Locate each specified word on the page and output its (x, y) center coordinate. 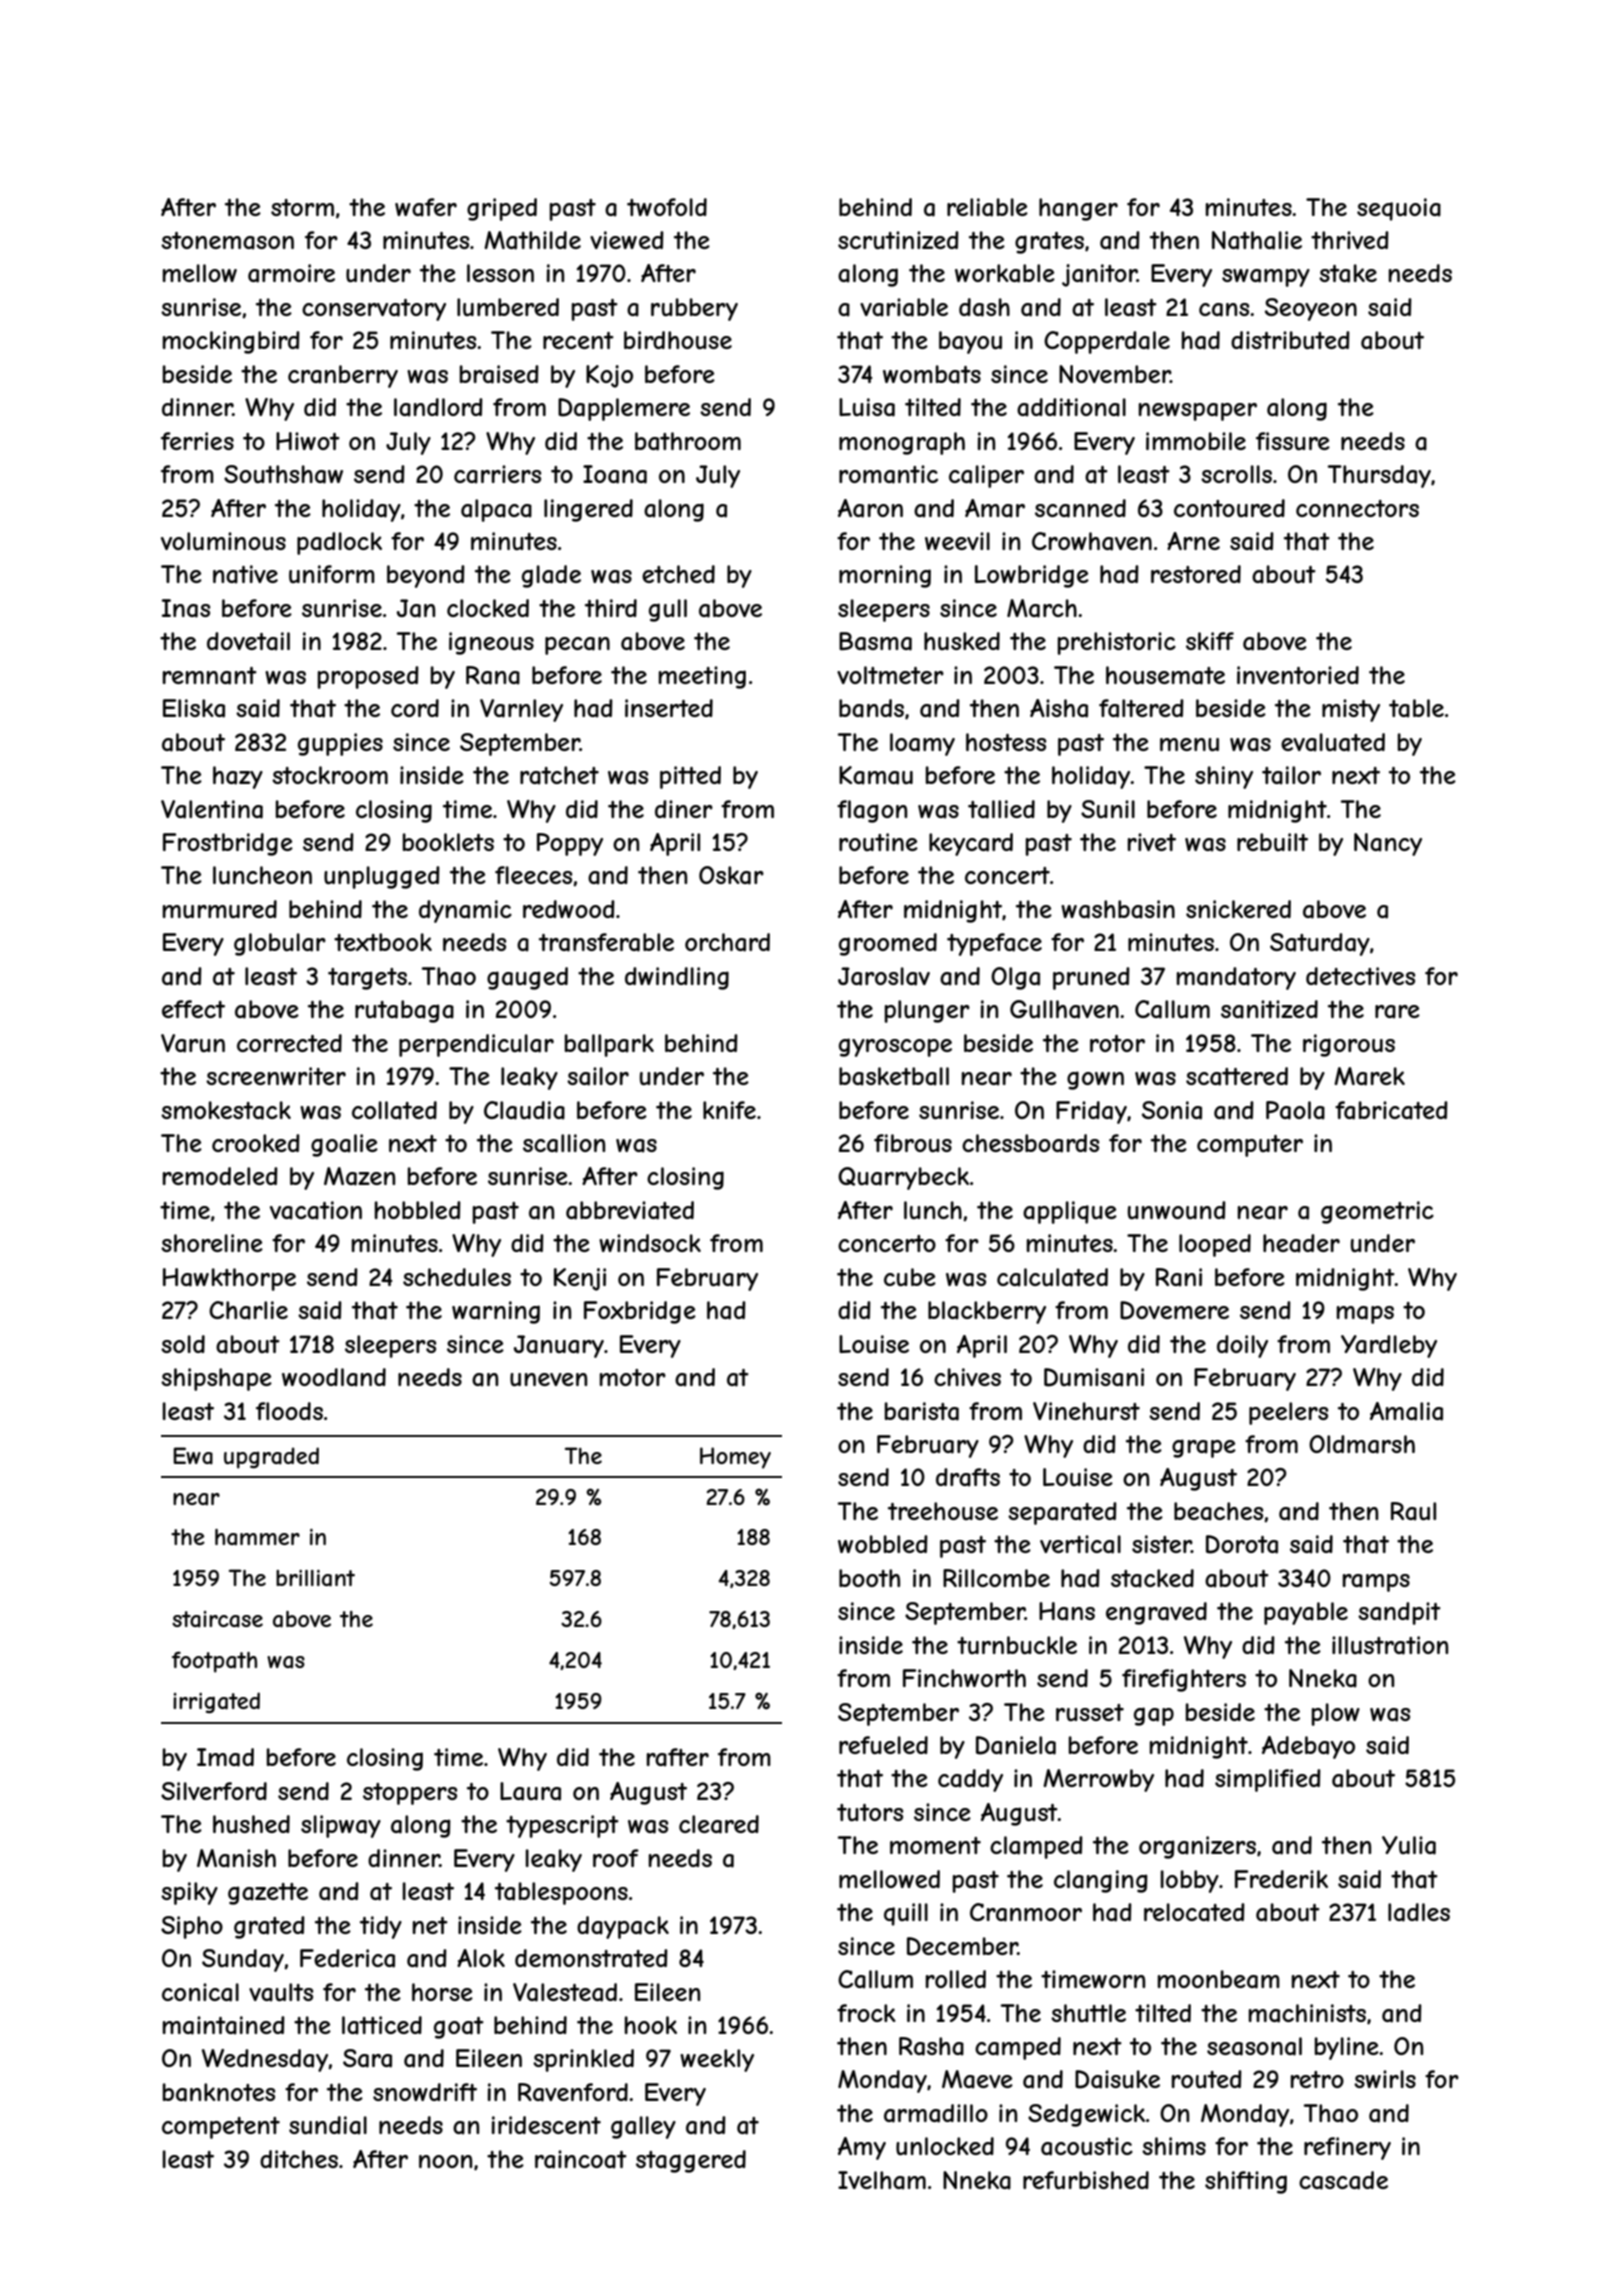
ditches (299, 2159)
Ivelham (882, 2180)
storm (302, 207)
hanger (1078, 209)
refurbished (1086, 2180)
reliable (987, 207)
